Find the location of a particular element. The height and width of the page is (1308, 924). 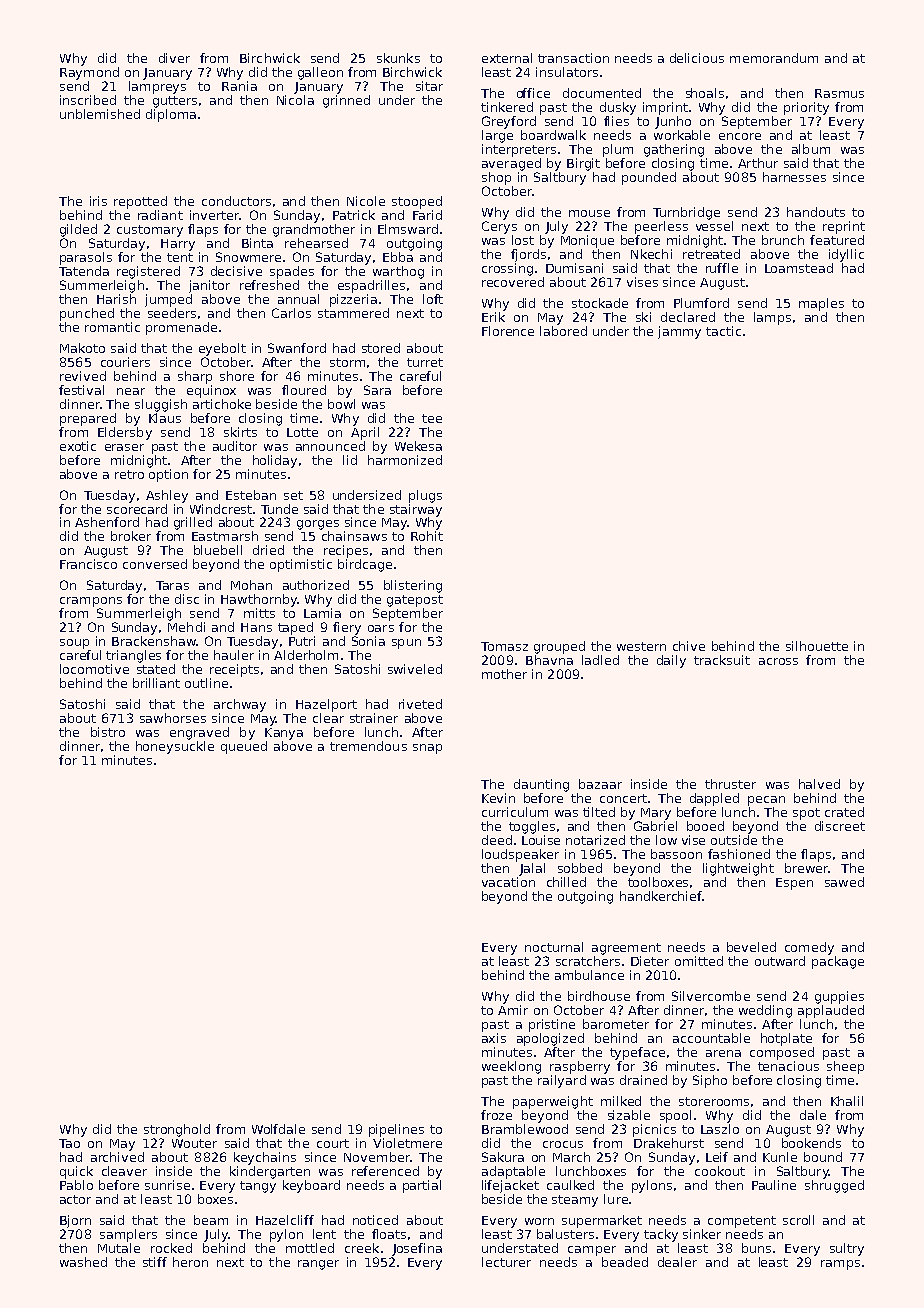

diver is located at coordinates (174, 58).
